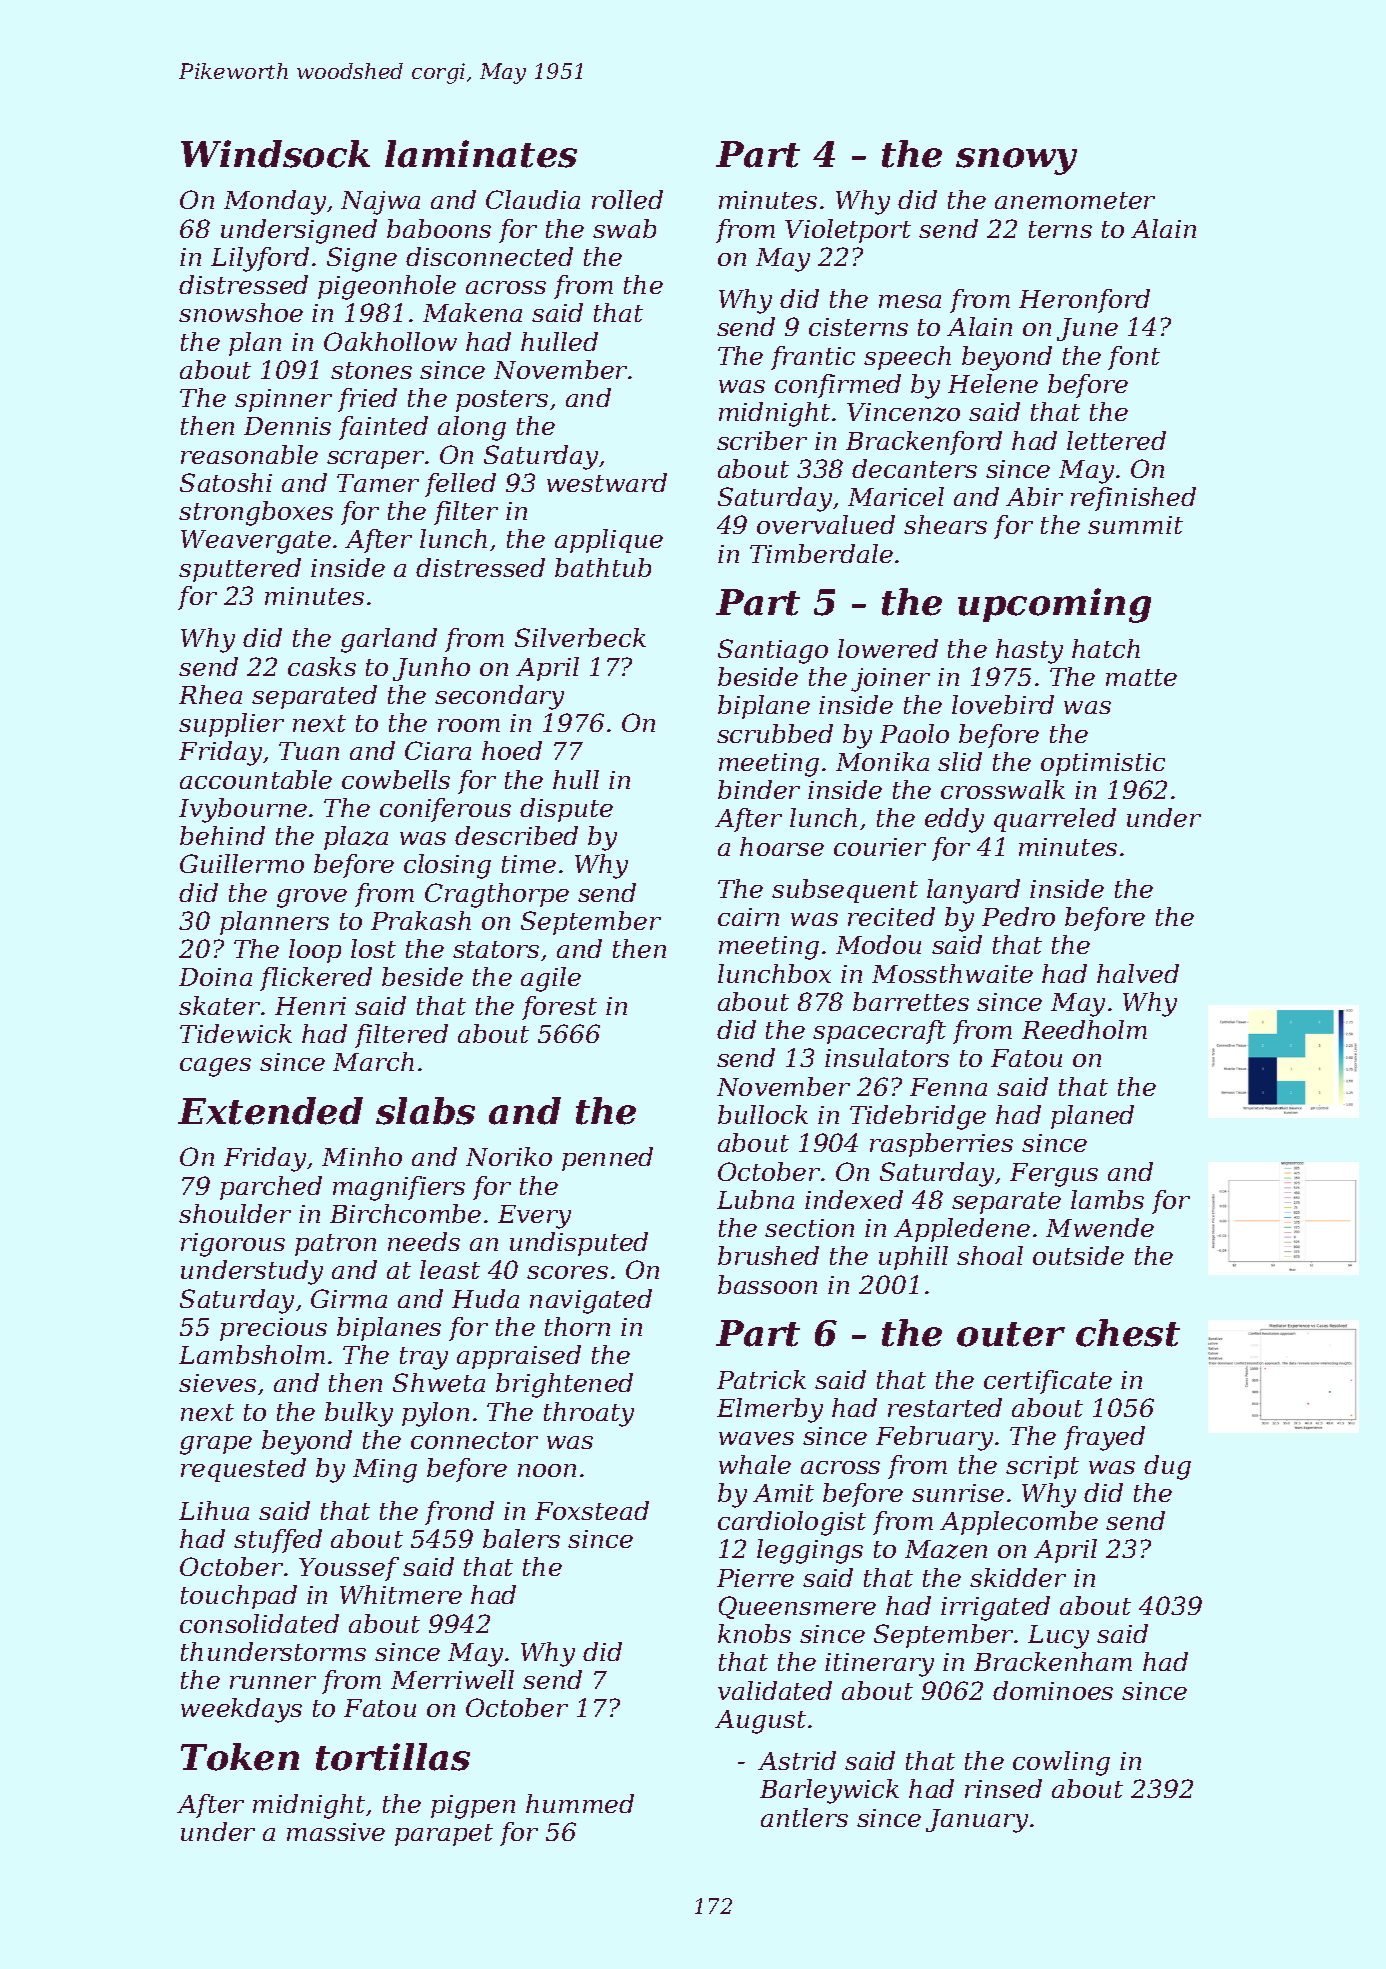 This screenshot has height=1969, width=1386. I want to click on outside, so click(1078, 1255).
